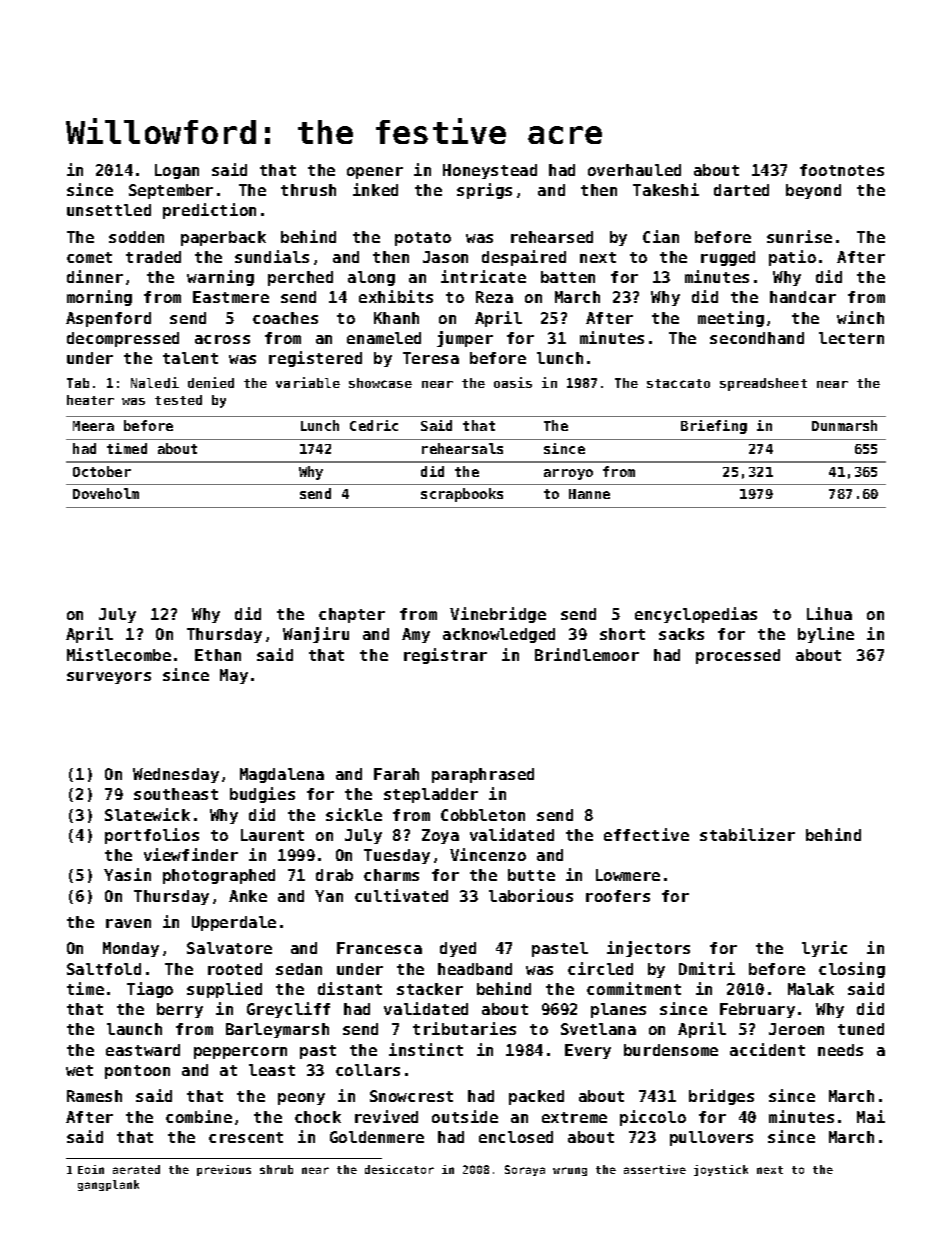  I want to click on comet, so click(89, 257).
